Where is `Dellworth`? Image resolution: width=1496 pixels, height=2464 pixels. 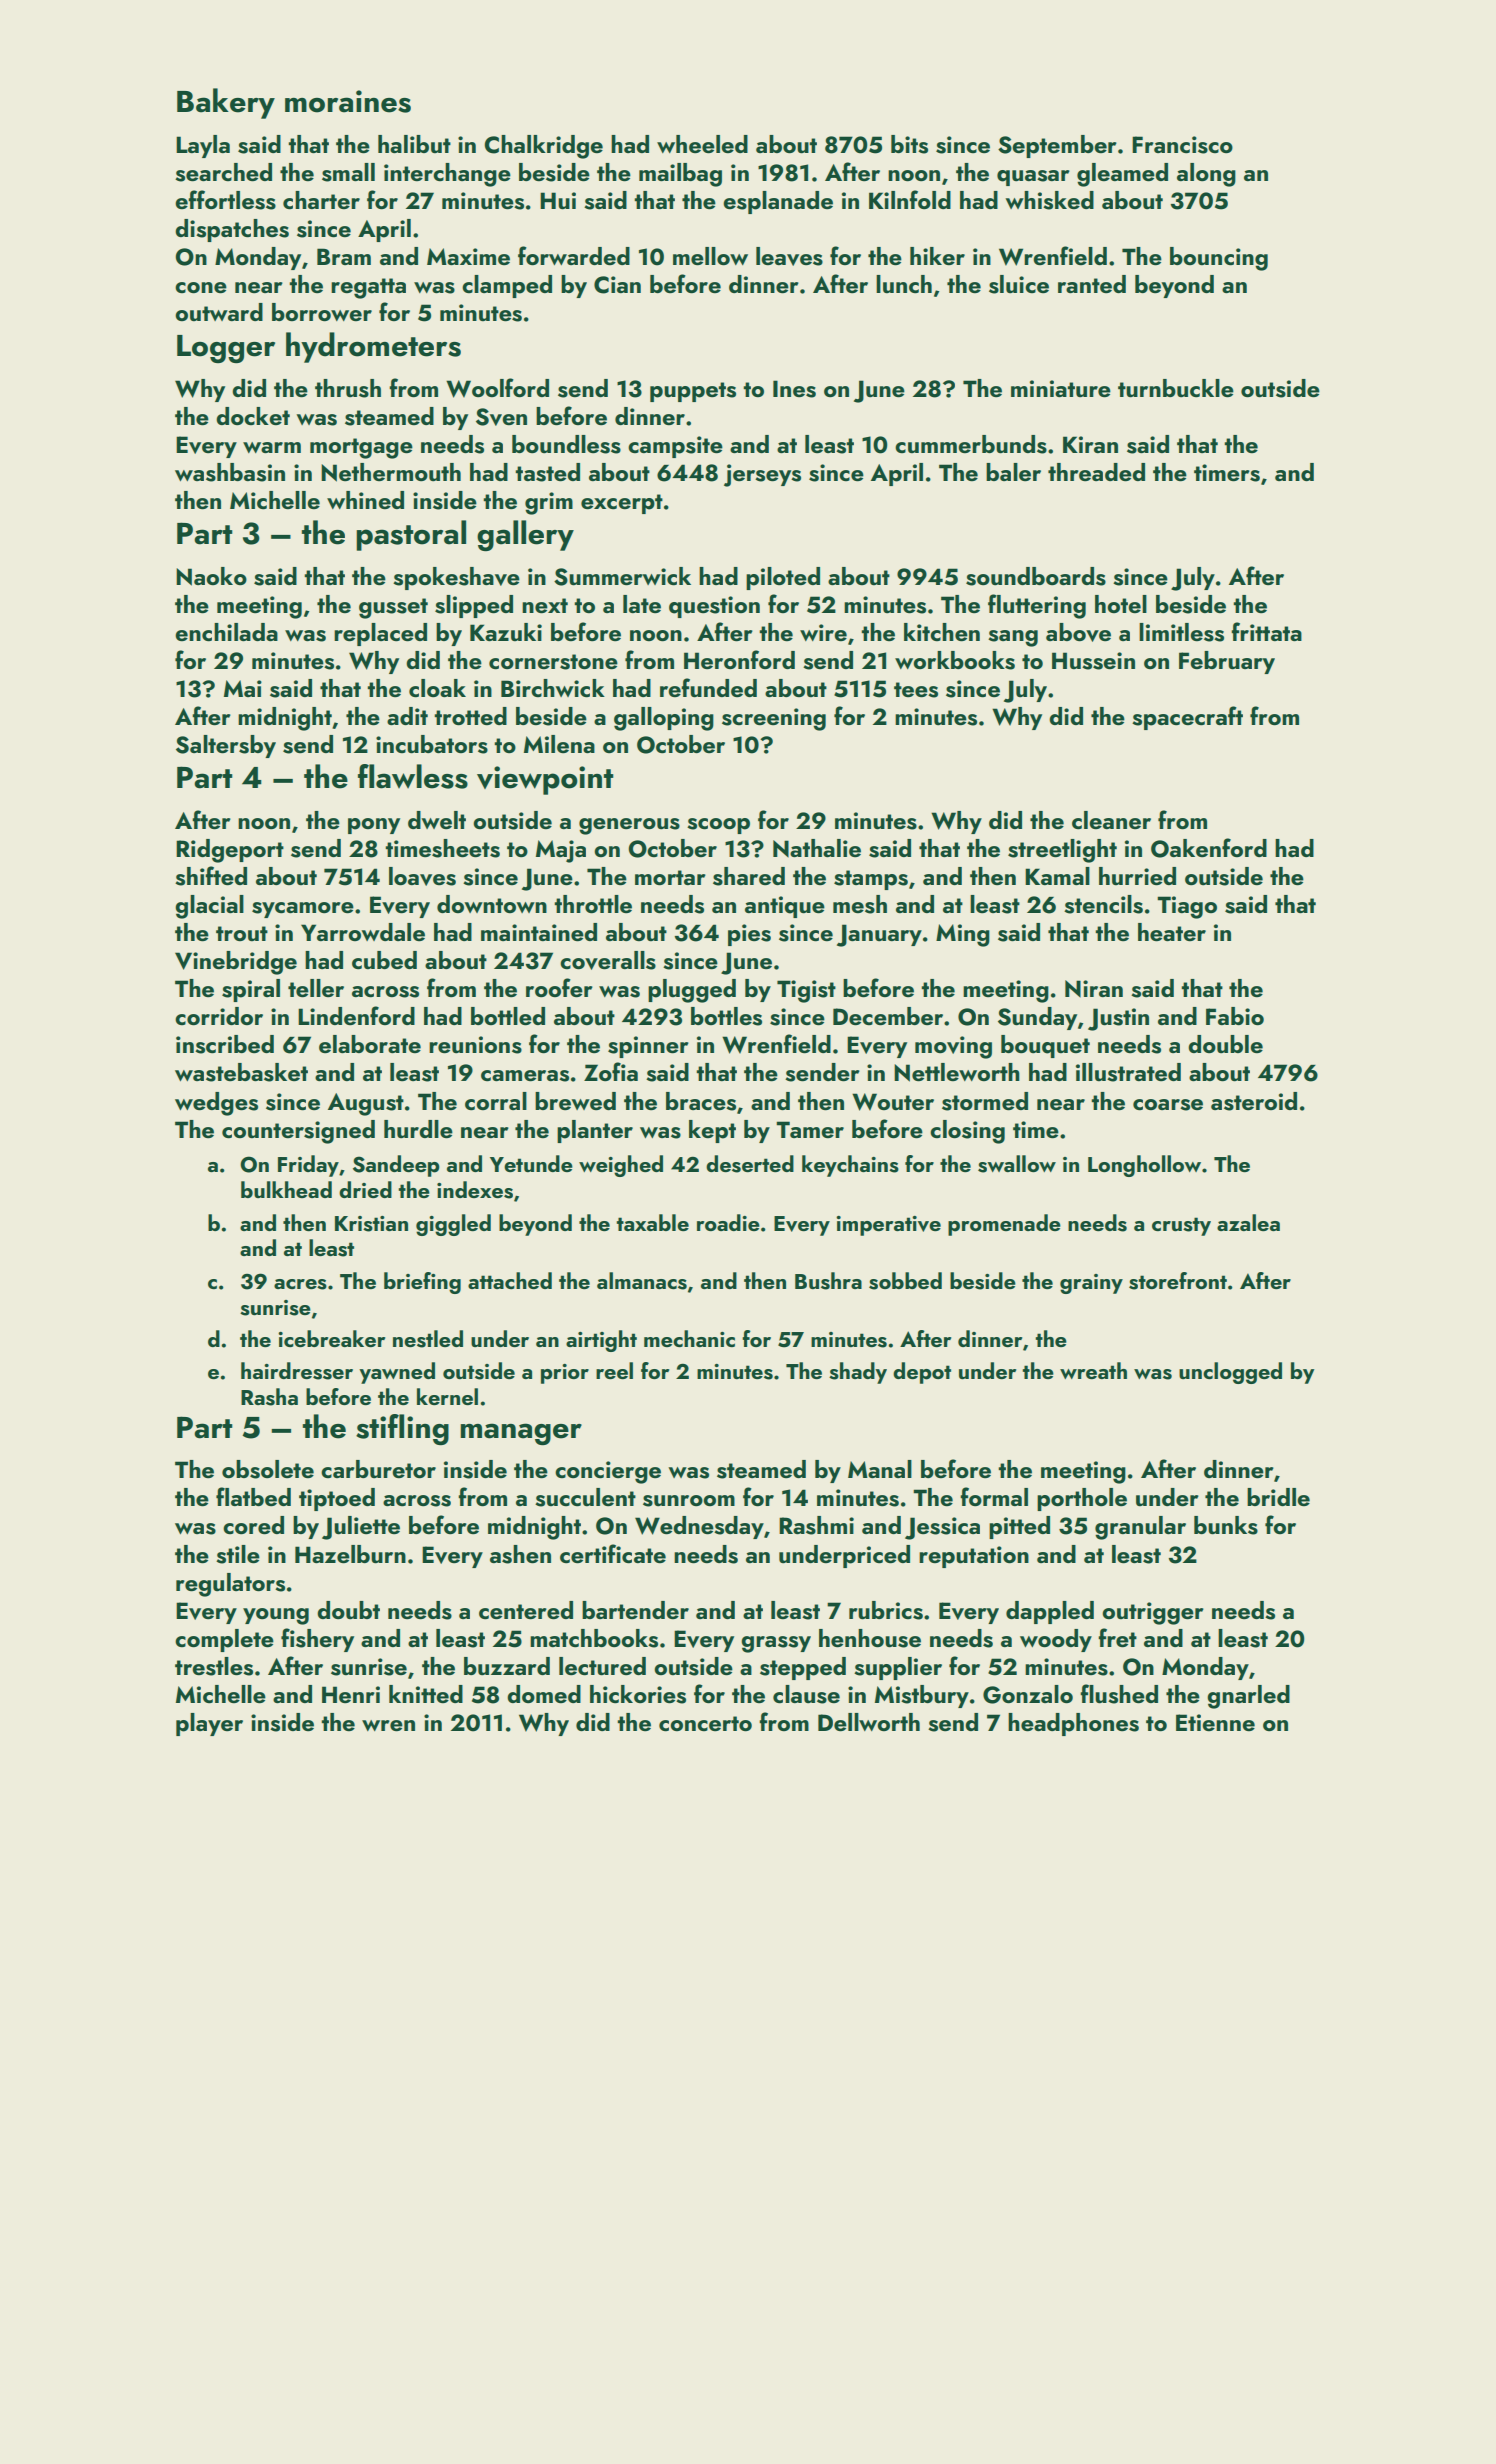
Dellworth is located at coordinates (869, 1722).
